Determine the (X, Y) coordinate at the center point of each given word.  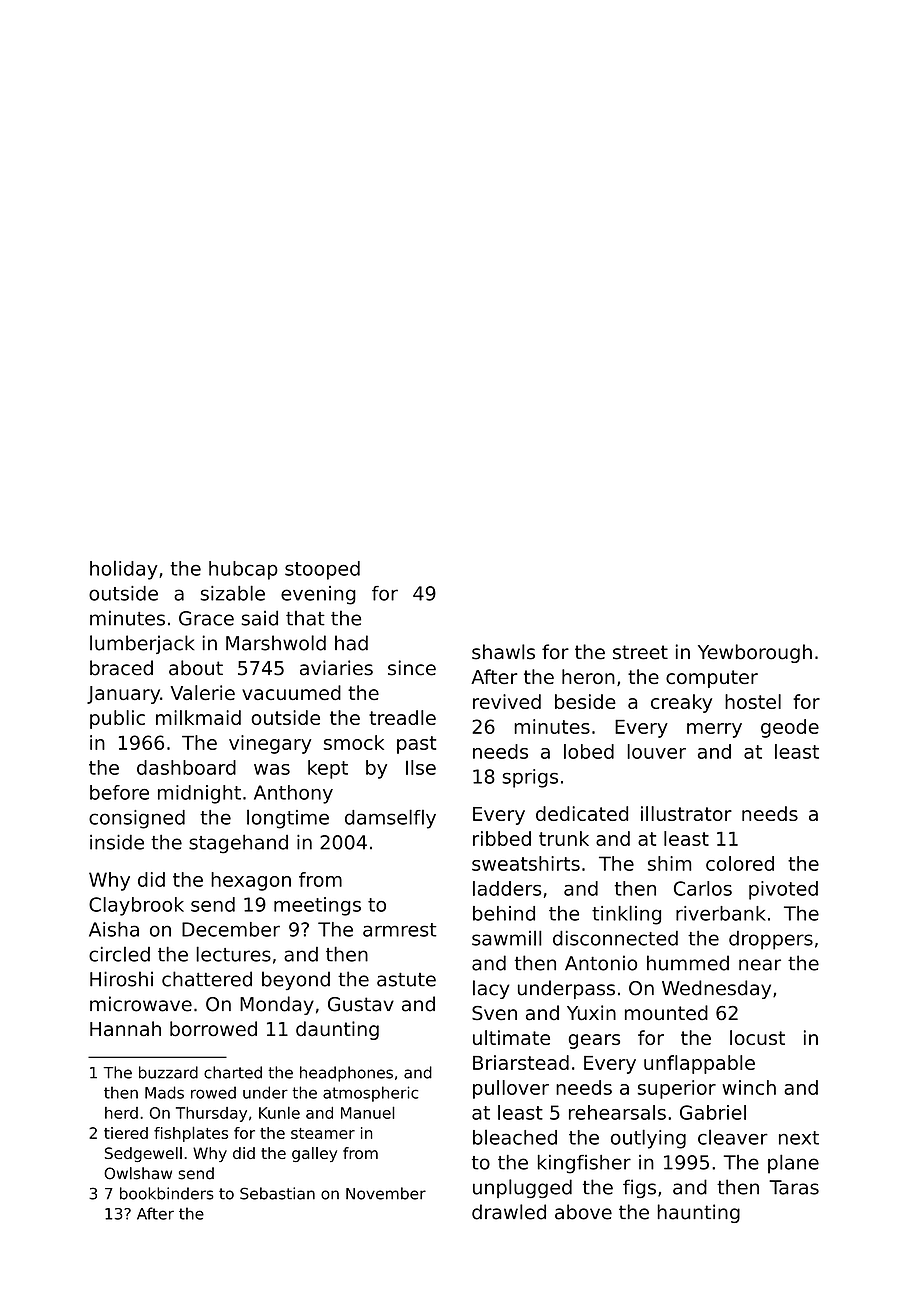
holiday (124, 570)
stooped (322, 570)
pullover (511, 1089)
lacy (491, 989)
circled (119, 954)
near (760, 965)
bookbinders (167, 1193)
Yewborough (755, 653)
